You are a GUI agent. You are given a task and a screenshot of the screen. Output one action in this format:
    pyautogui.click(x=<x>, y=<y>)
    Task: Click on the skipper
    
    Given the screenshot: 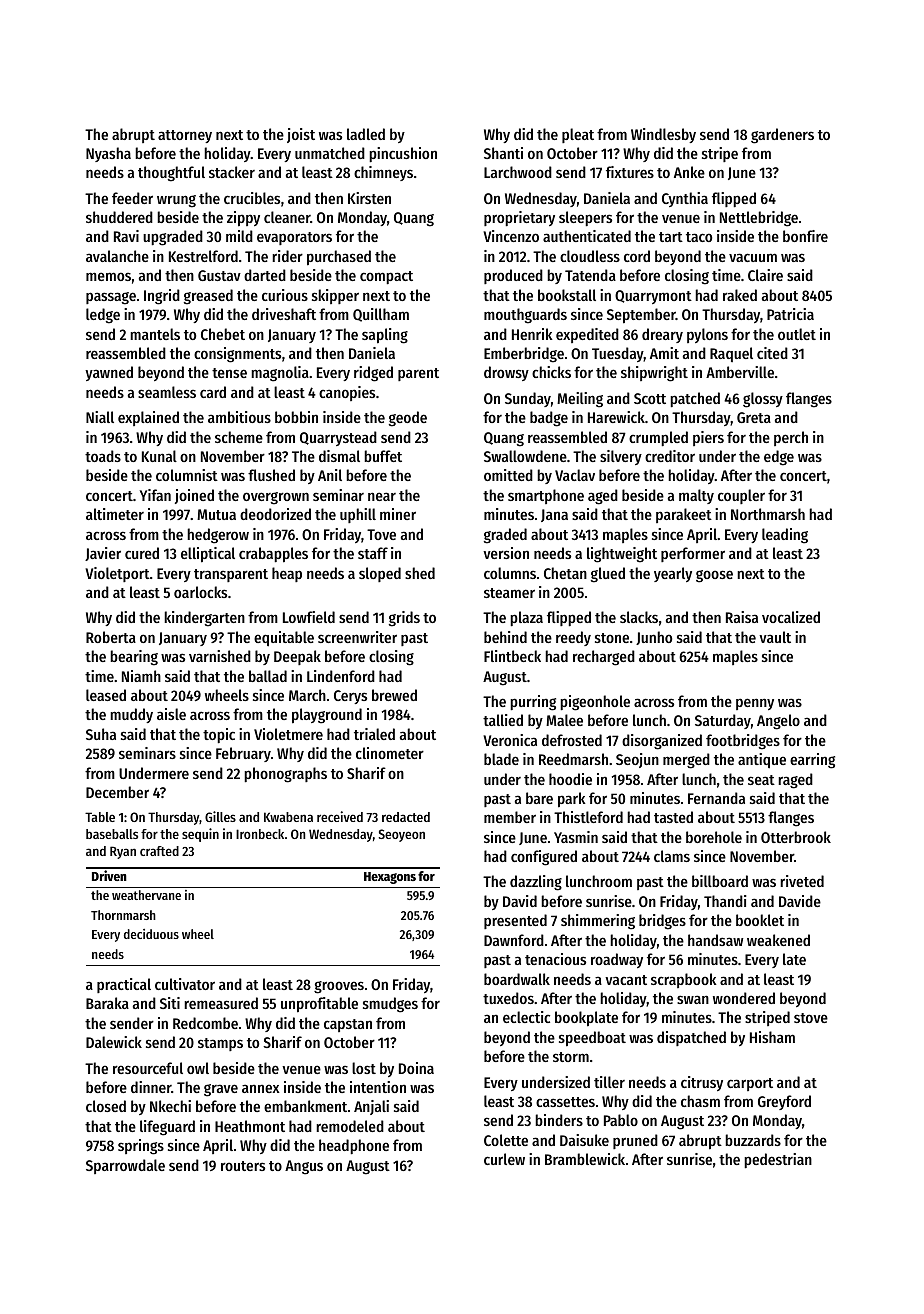 What is the action you would take?
    pyautogui.click(x=335, y=296)
